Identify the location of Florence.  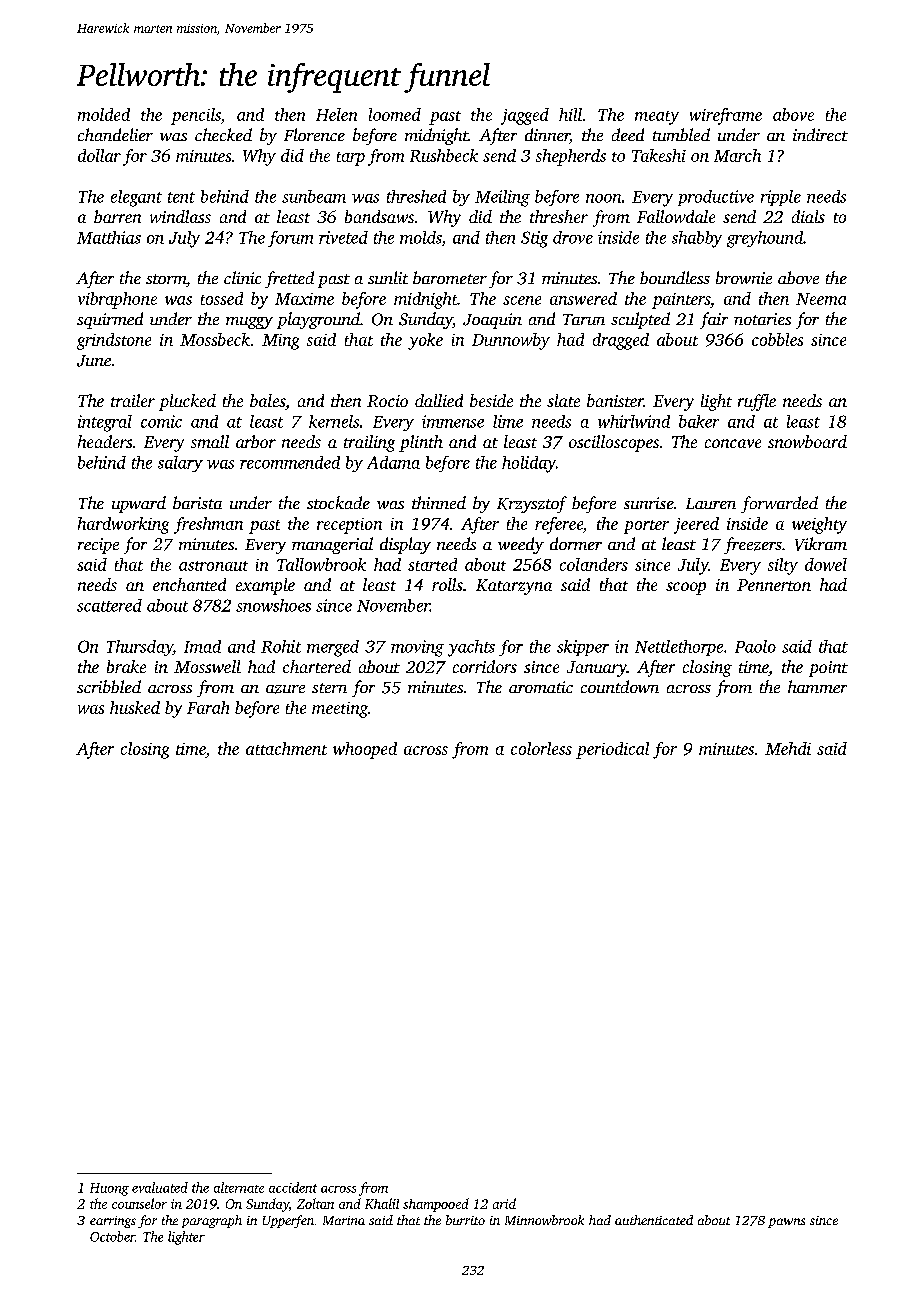
(314, 134).
